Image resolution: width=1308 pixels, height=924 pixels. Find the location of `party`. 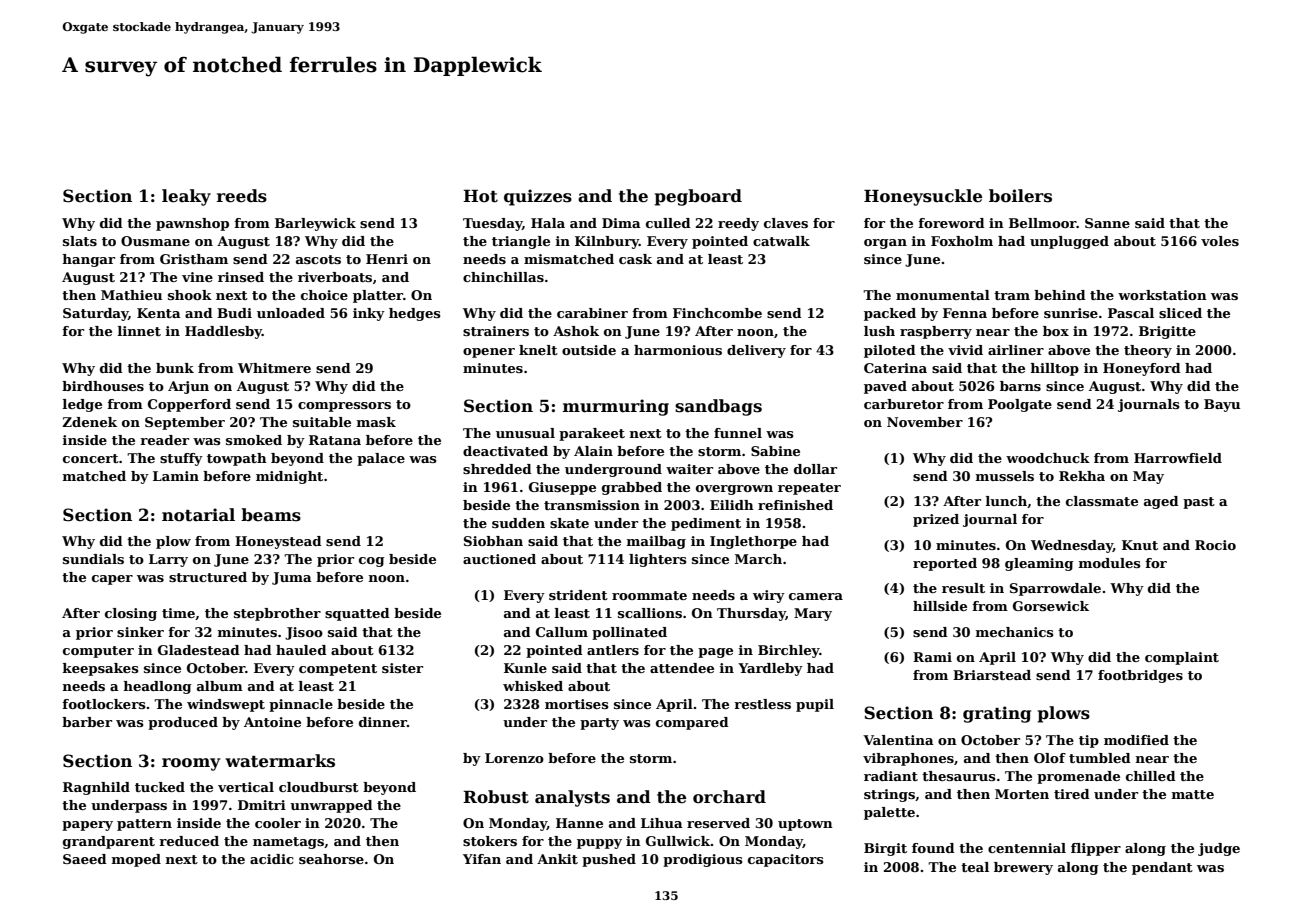

party is located at coordinates (599, 724).
